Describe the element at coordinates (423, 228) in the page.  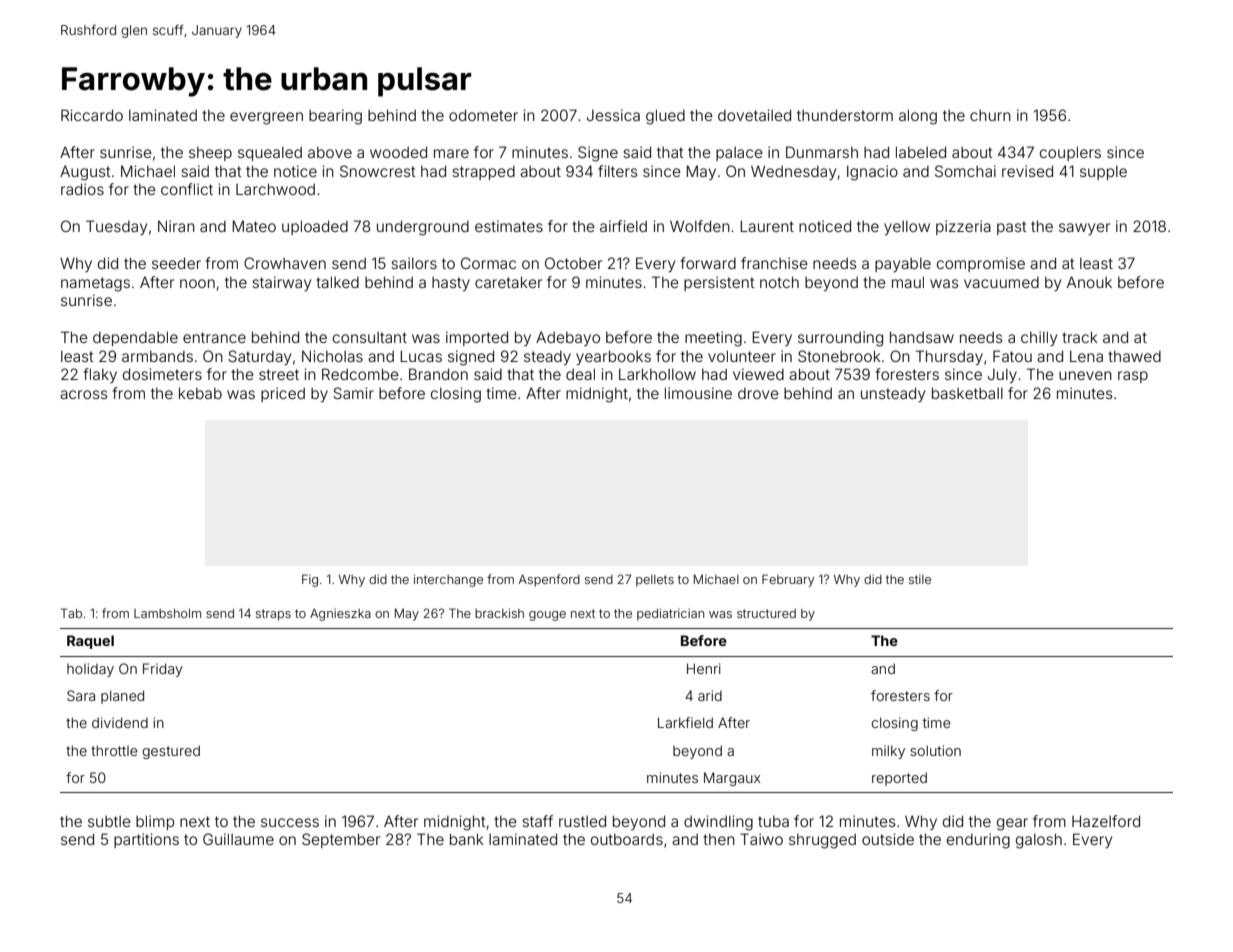
I see `underground` at that location.
